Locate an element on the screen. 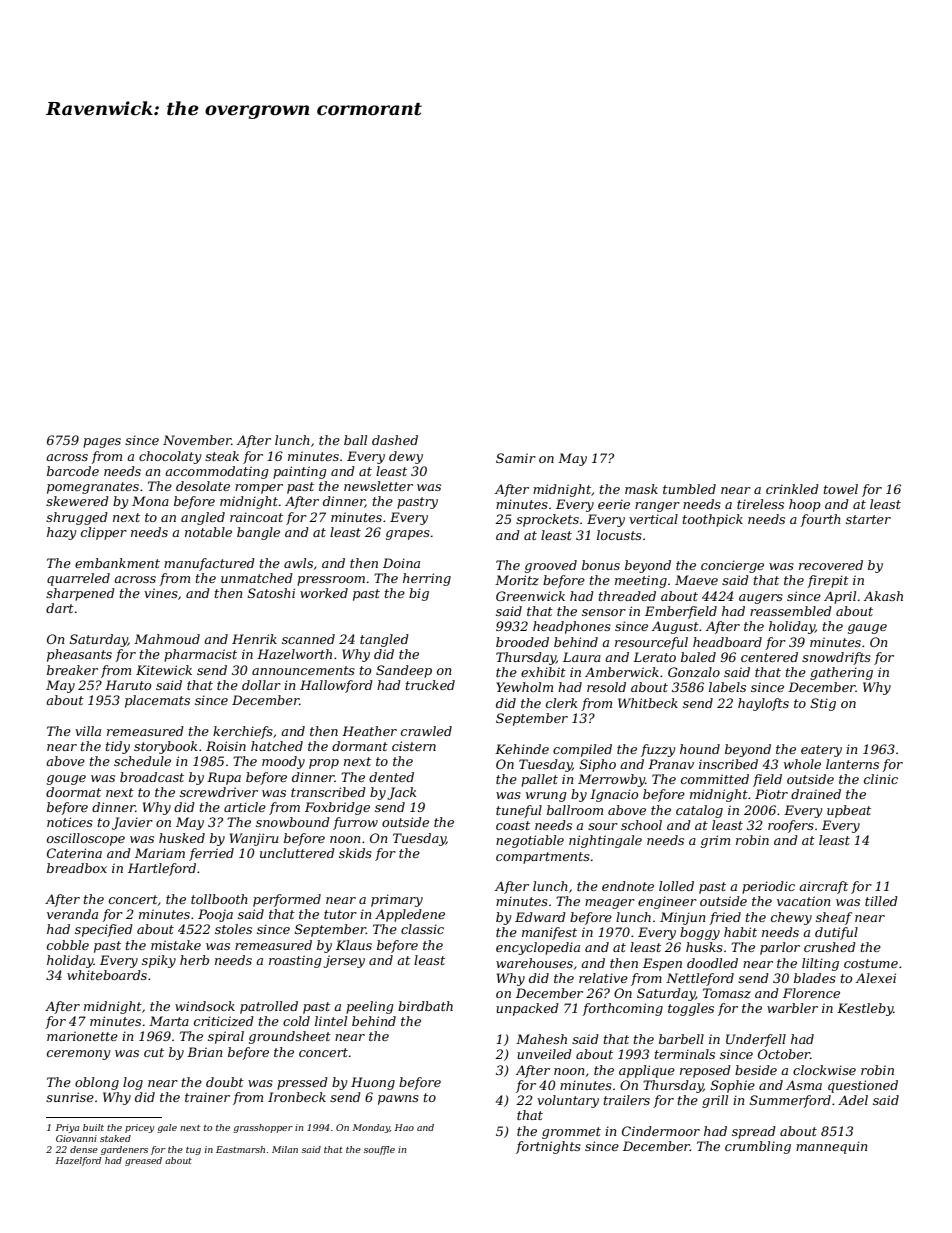  tilled is located at coordinates (881, 901).
